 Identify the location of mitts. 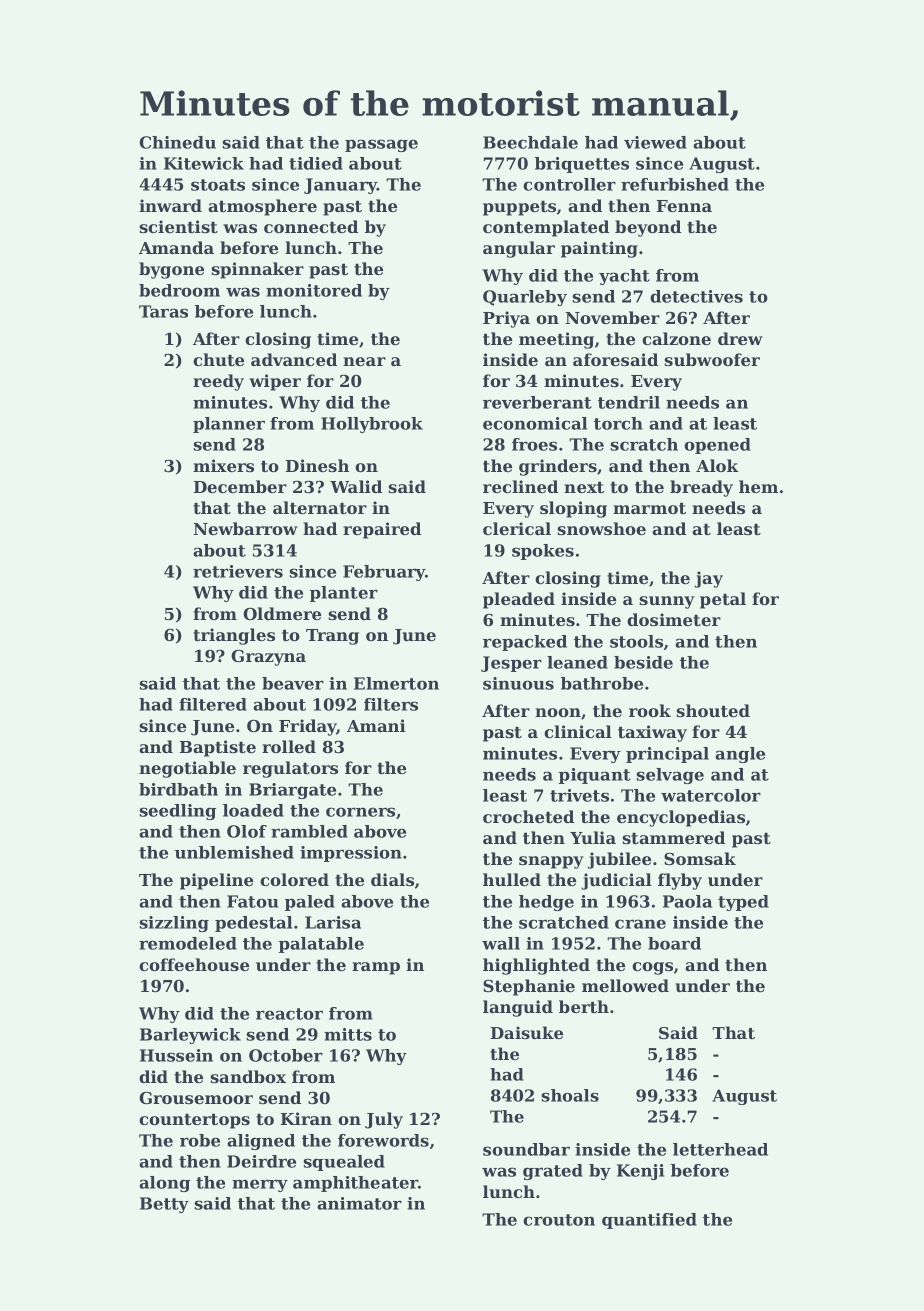
(348, 1034).
